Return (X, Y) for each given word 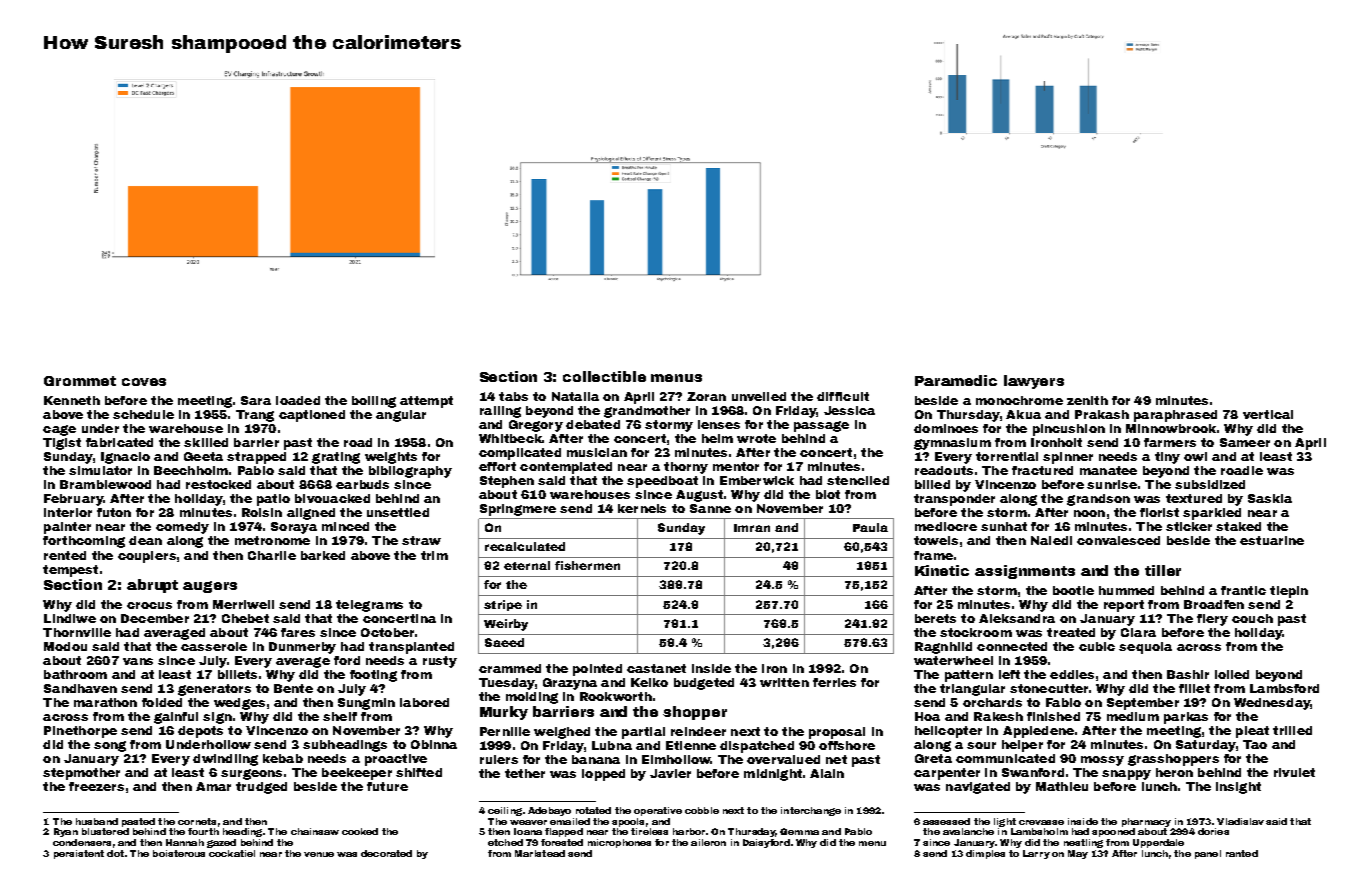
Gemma (799, 831)
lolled (1232, 674)
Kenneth (72, 400)
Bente (293, 688)
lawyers (1034, 382)
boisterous (179, 853)
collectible (604, 376)
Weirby (506, 625)
